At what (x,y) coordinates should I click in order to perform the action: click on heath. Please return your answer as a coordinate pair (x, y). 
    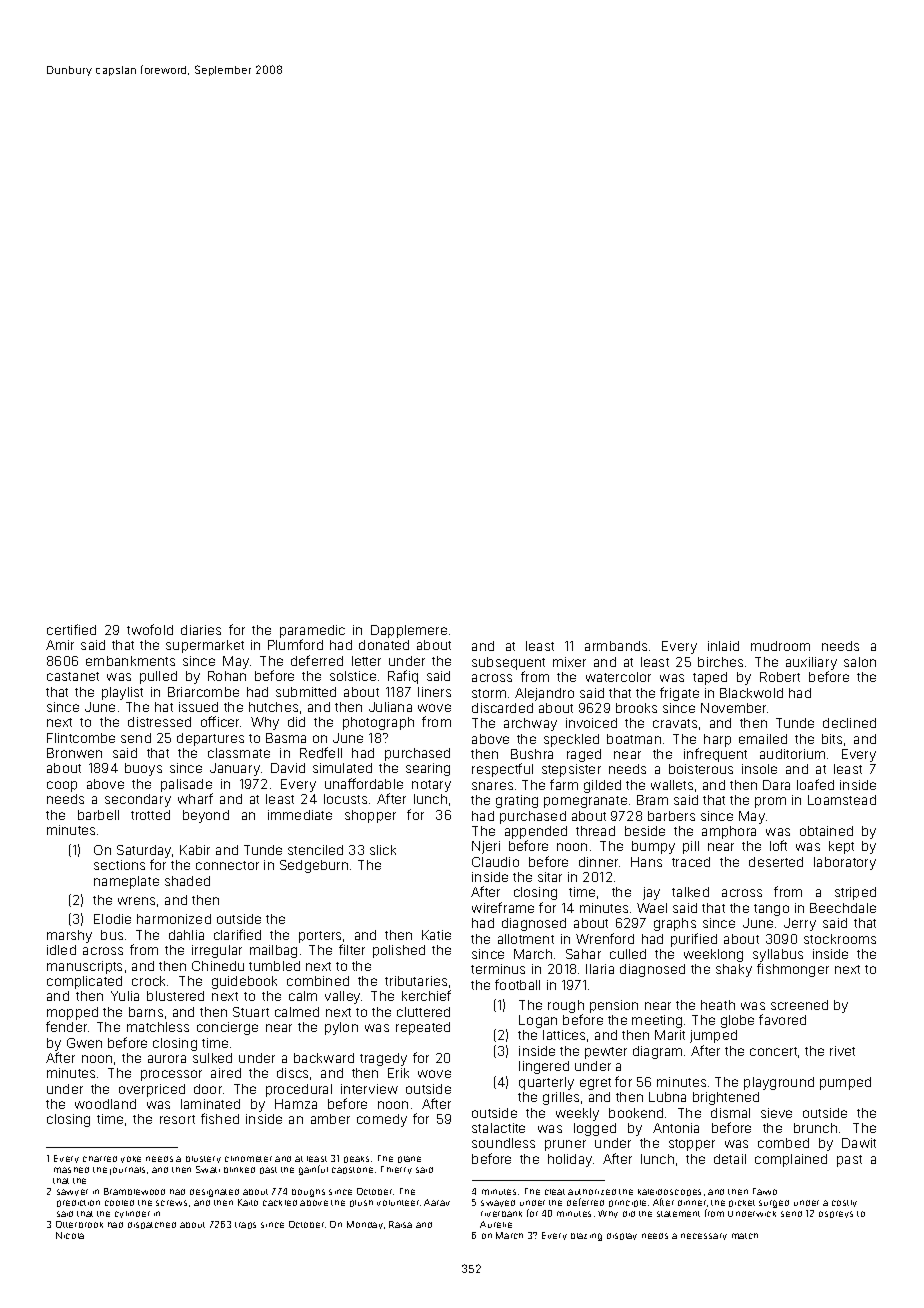
    Looking at the image, I should click on (718, 1005).
